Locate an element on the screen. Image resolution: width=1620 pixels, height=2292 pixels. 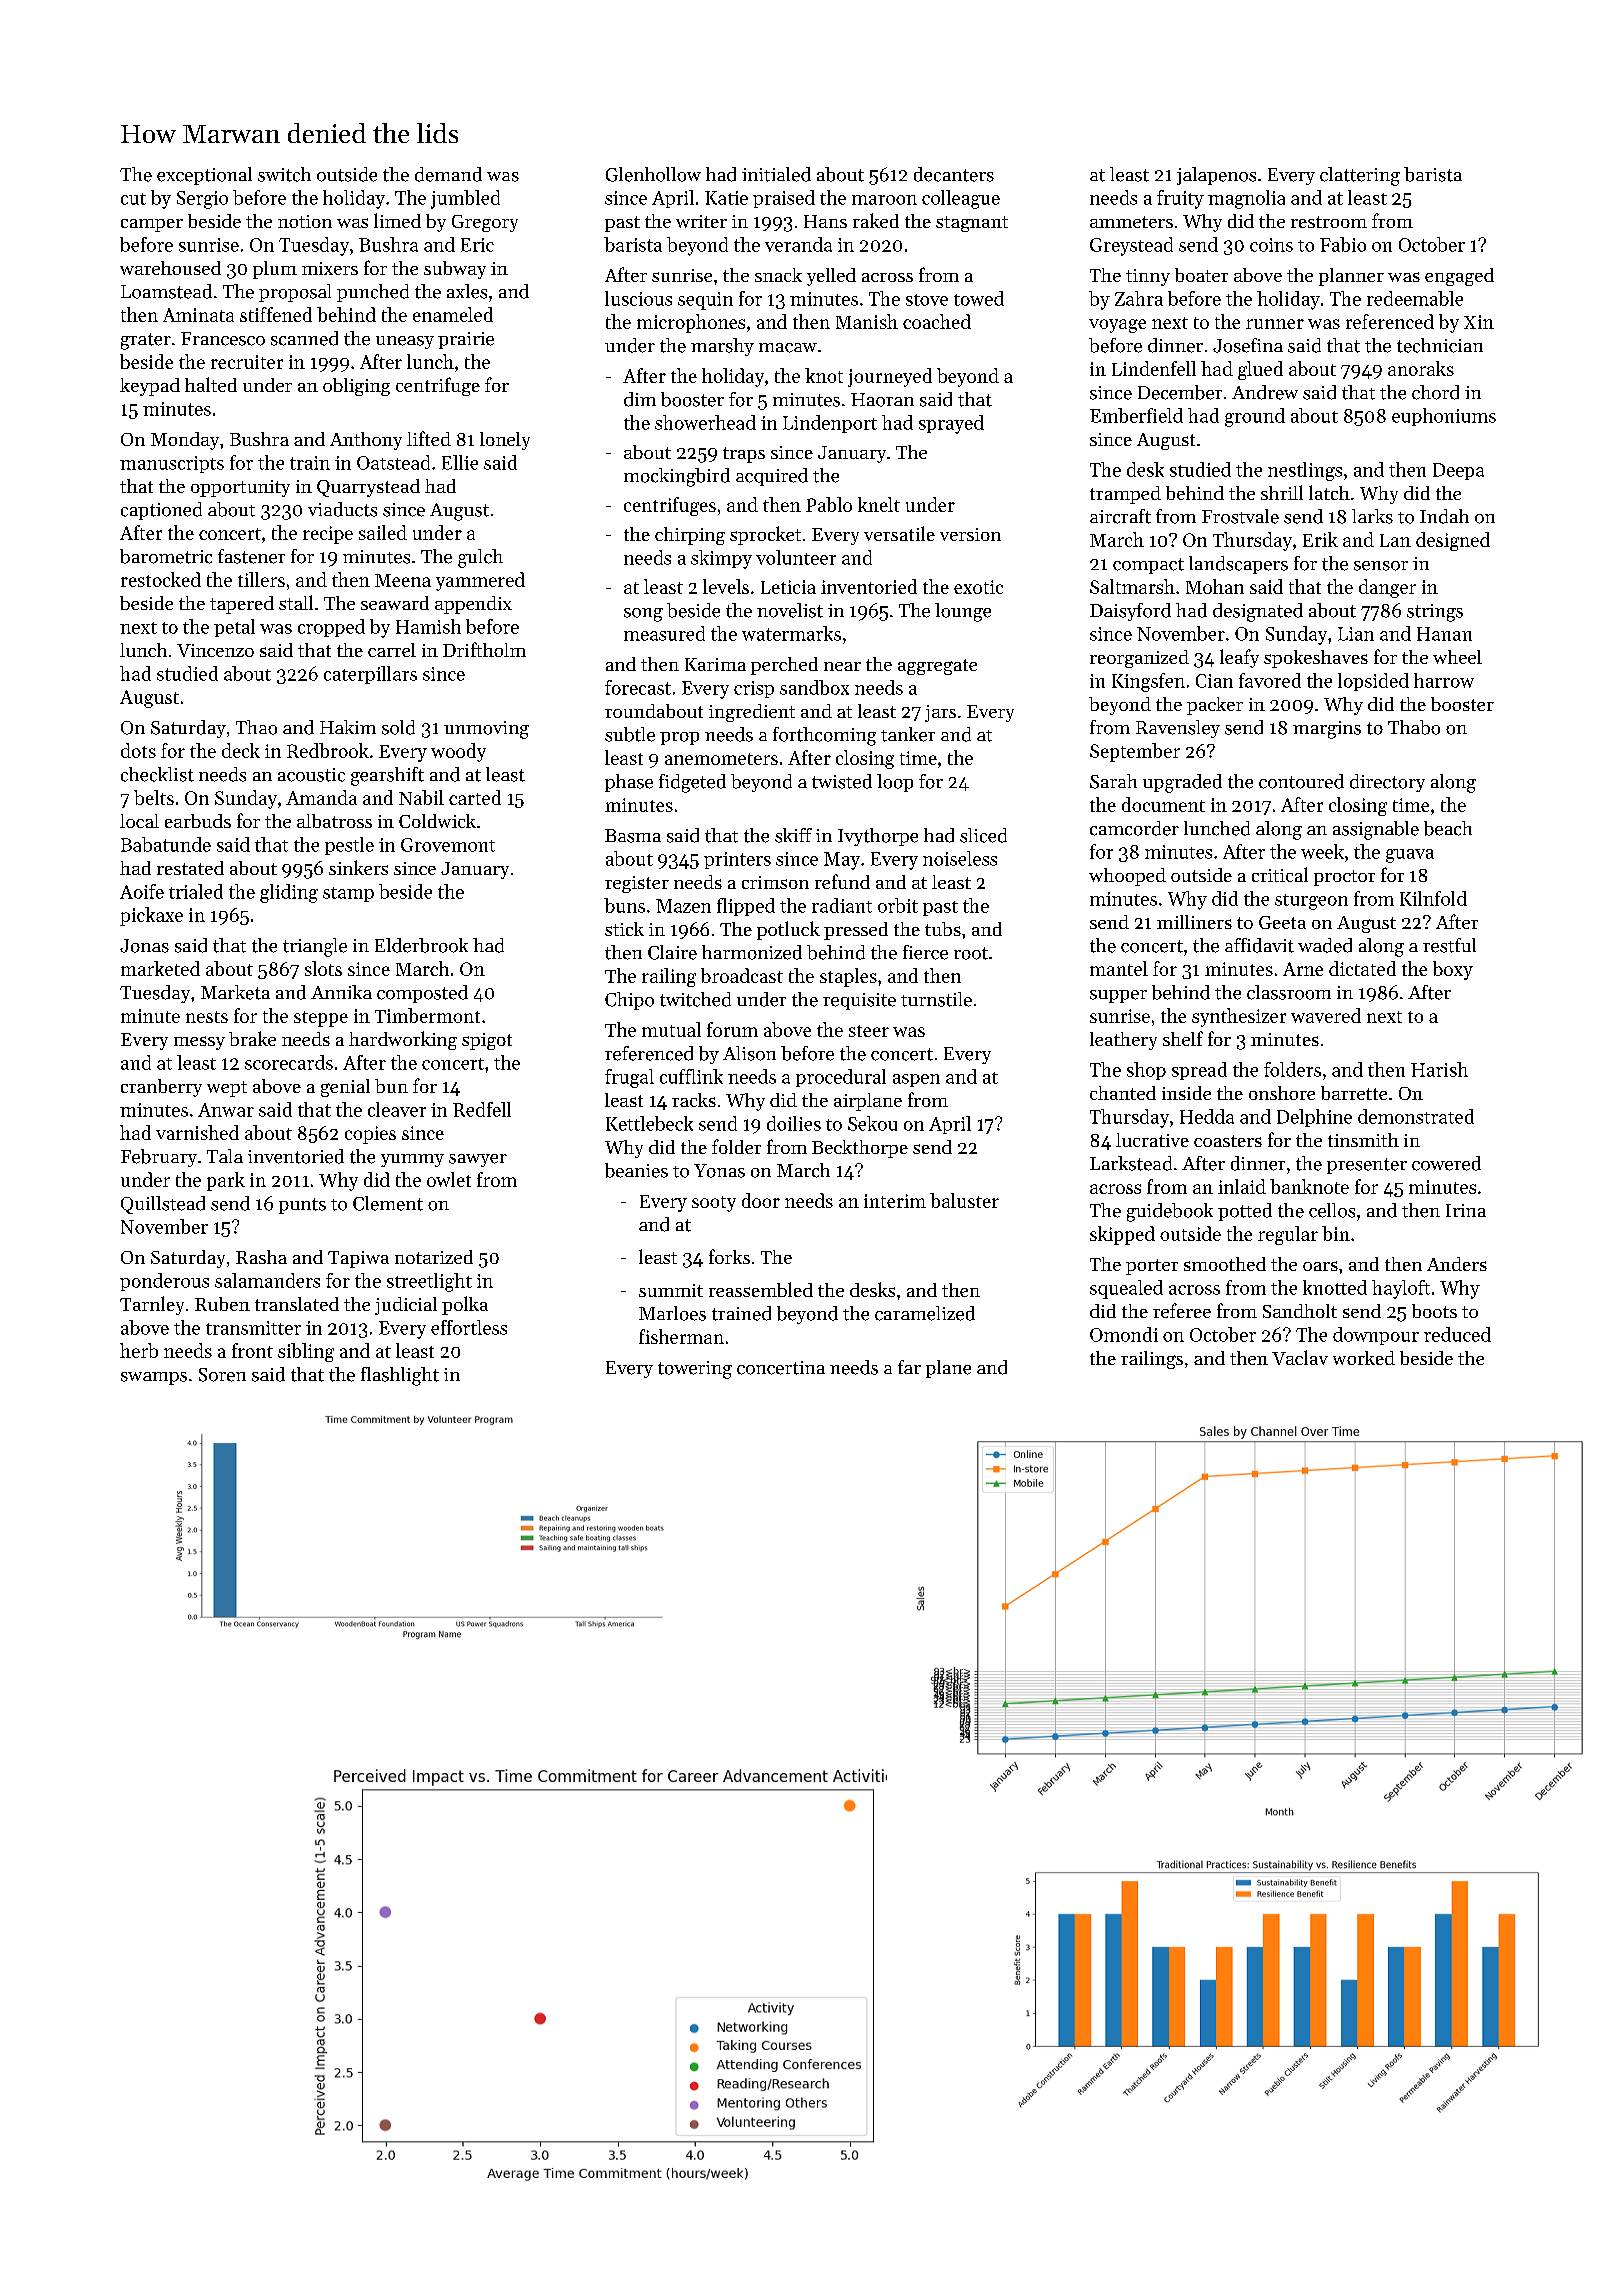
park is located at coordinates (226, 1181).
